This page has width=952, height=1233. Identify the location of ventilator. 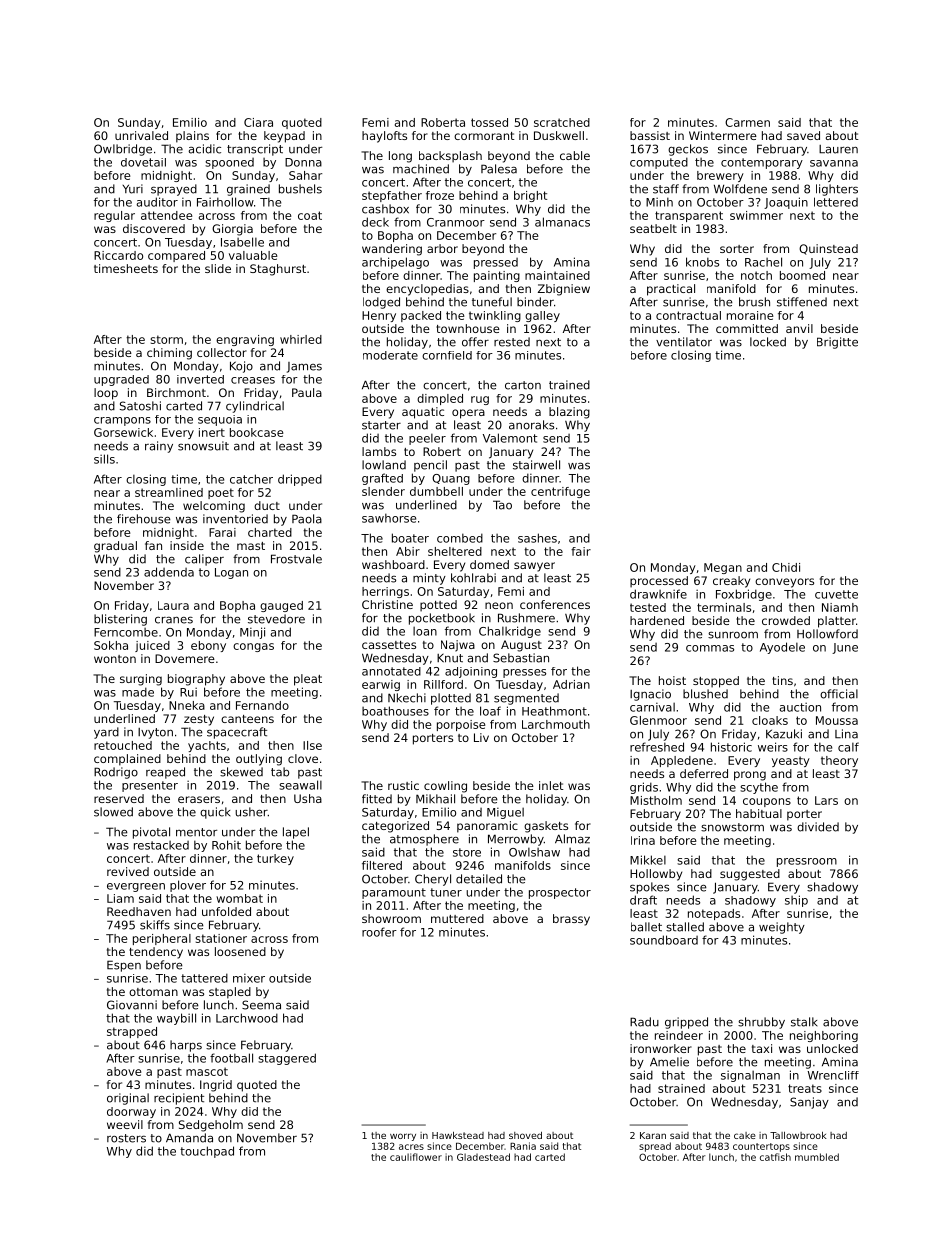
(684, 342).
